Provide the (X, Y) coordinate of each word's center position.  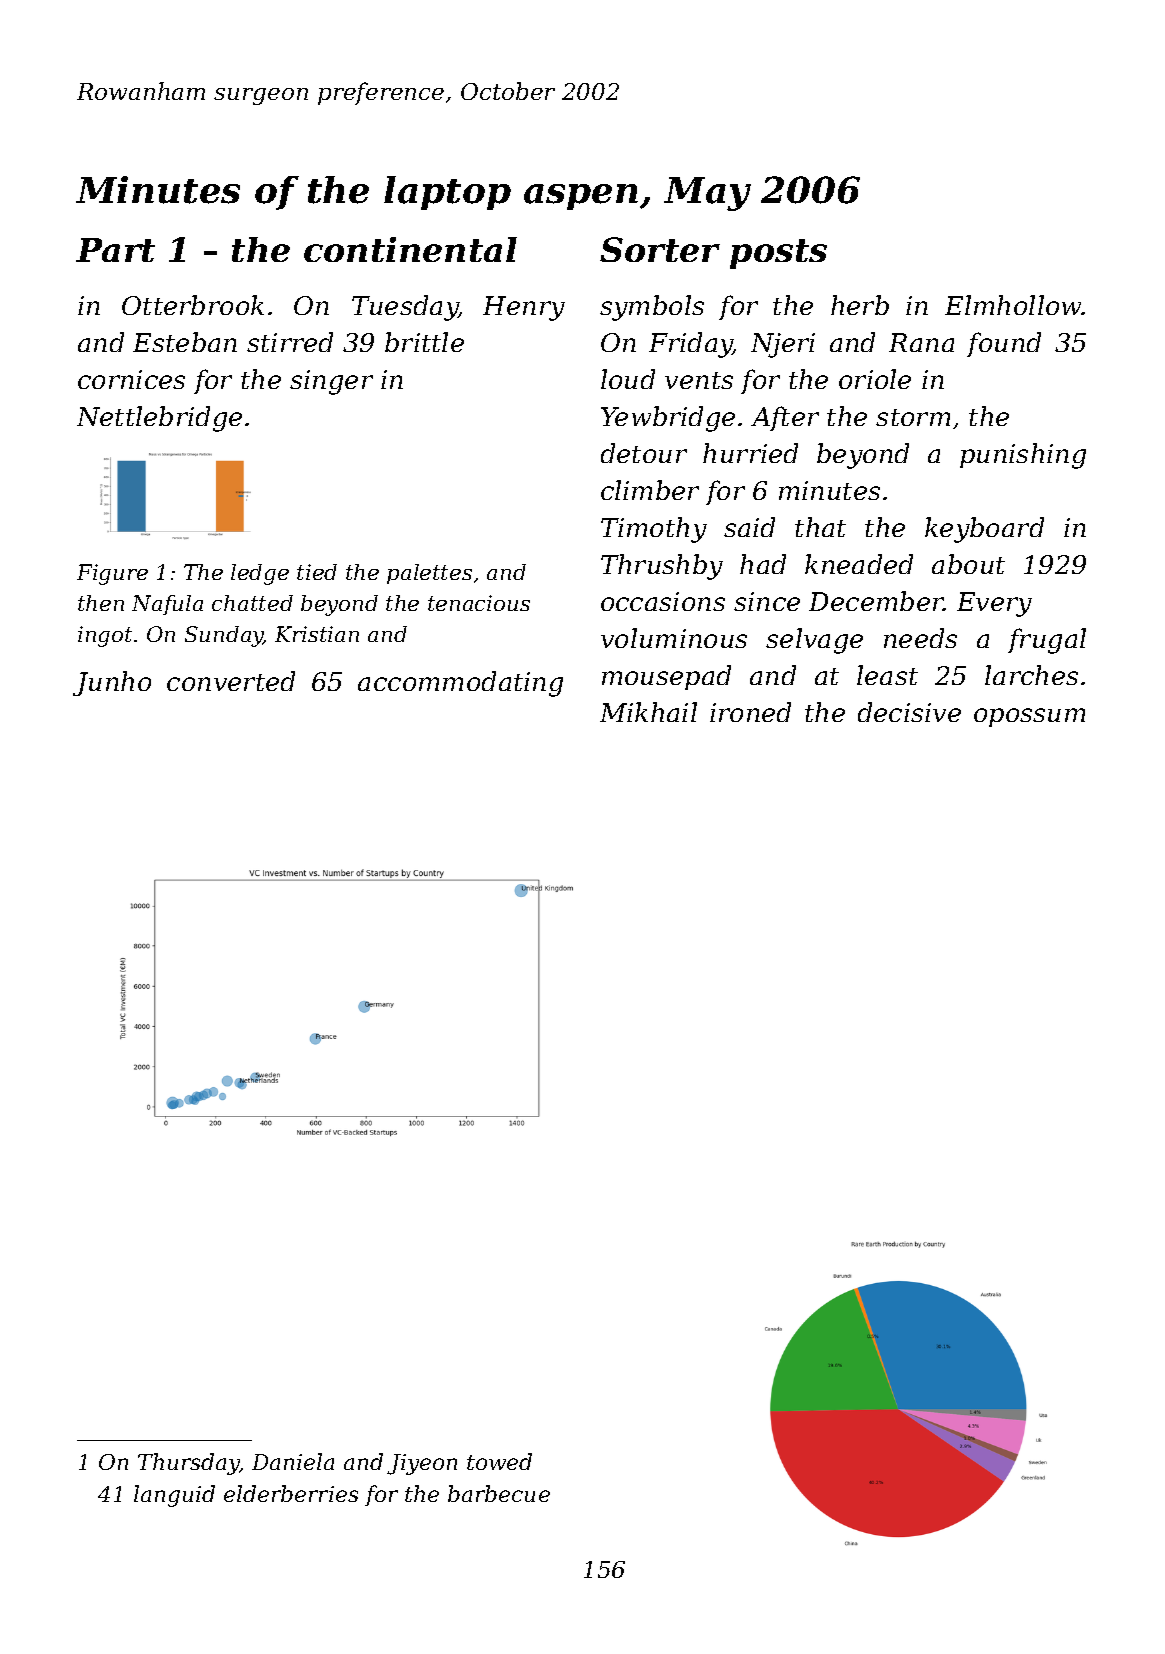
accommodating (460, 684)
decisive (909, 712)
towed (499, 1461)
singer (331, 382)
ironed (750, 712)
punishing (1023, 456)
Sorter (660, 249)
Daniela (293, 1461)
